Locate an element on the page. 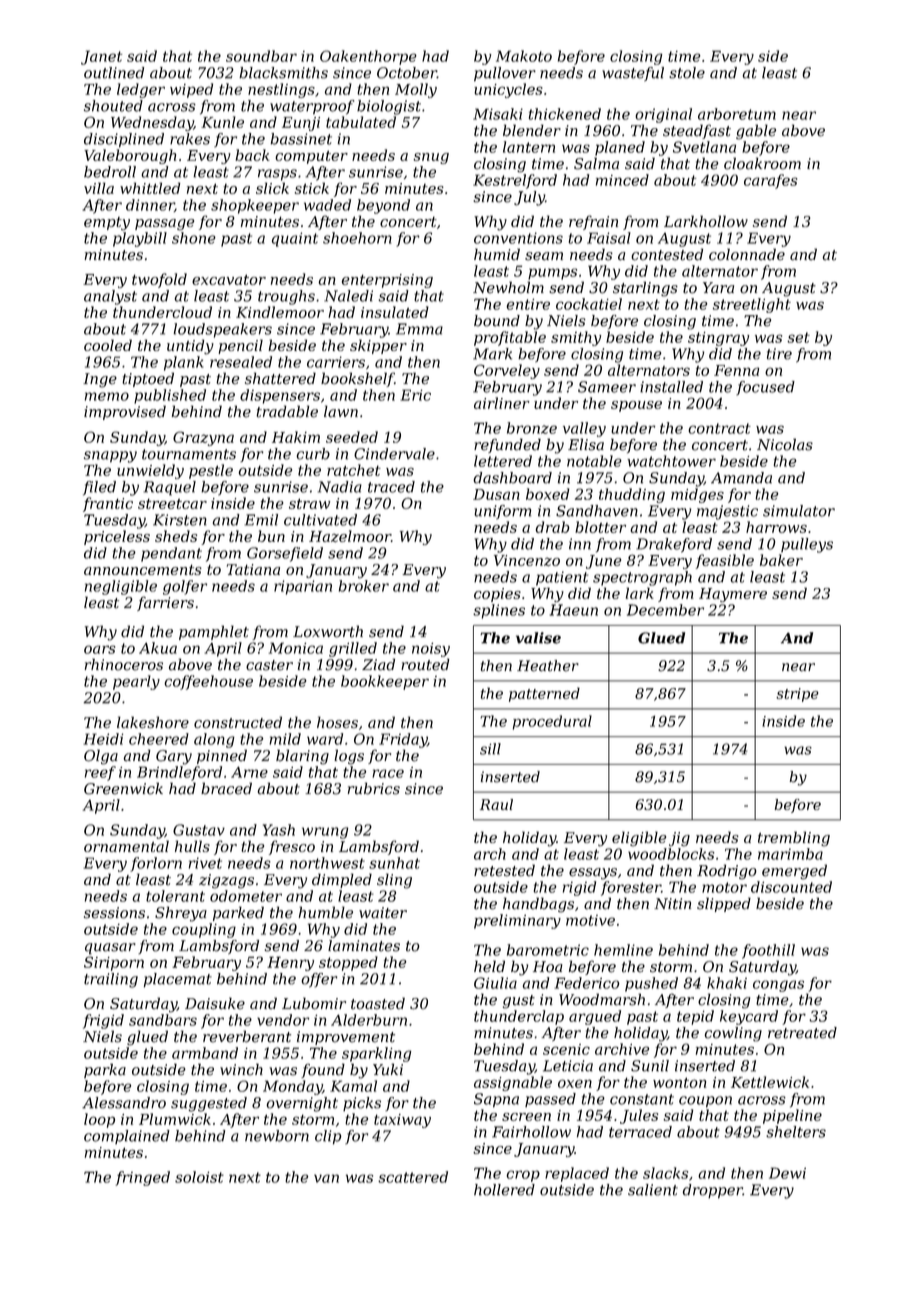 This page has height=1308, width=924. Emma is located at coordinates (419, 329).
